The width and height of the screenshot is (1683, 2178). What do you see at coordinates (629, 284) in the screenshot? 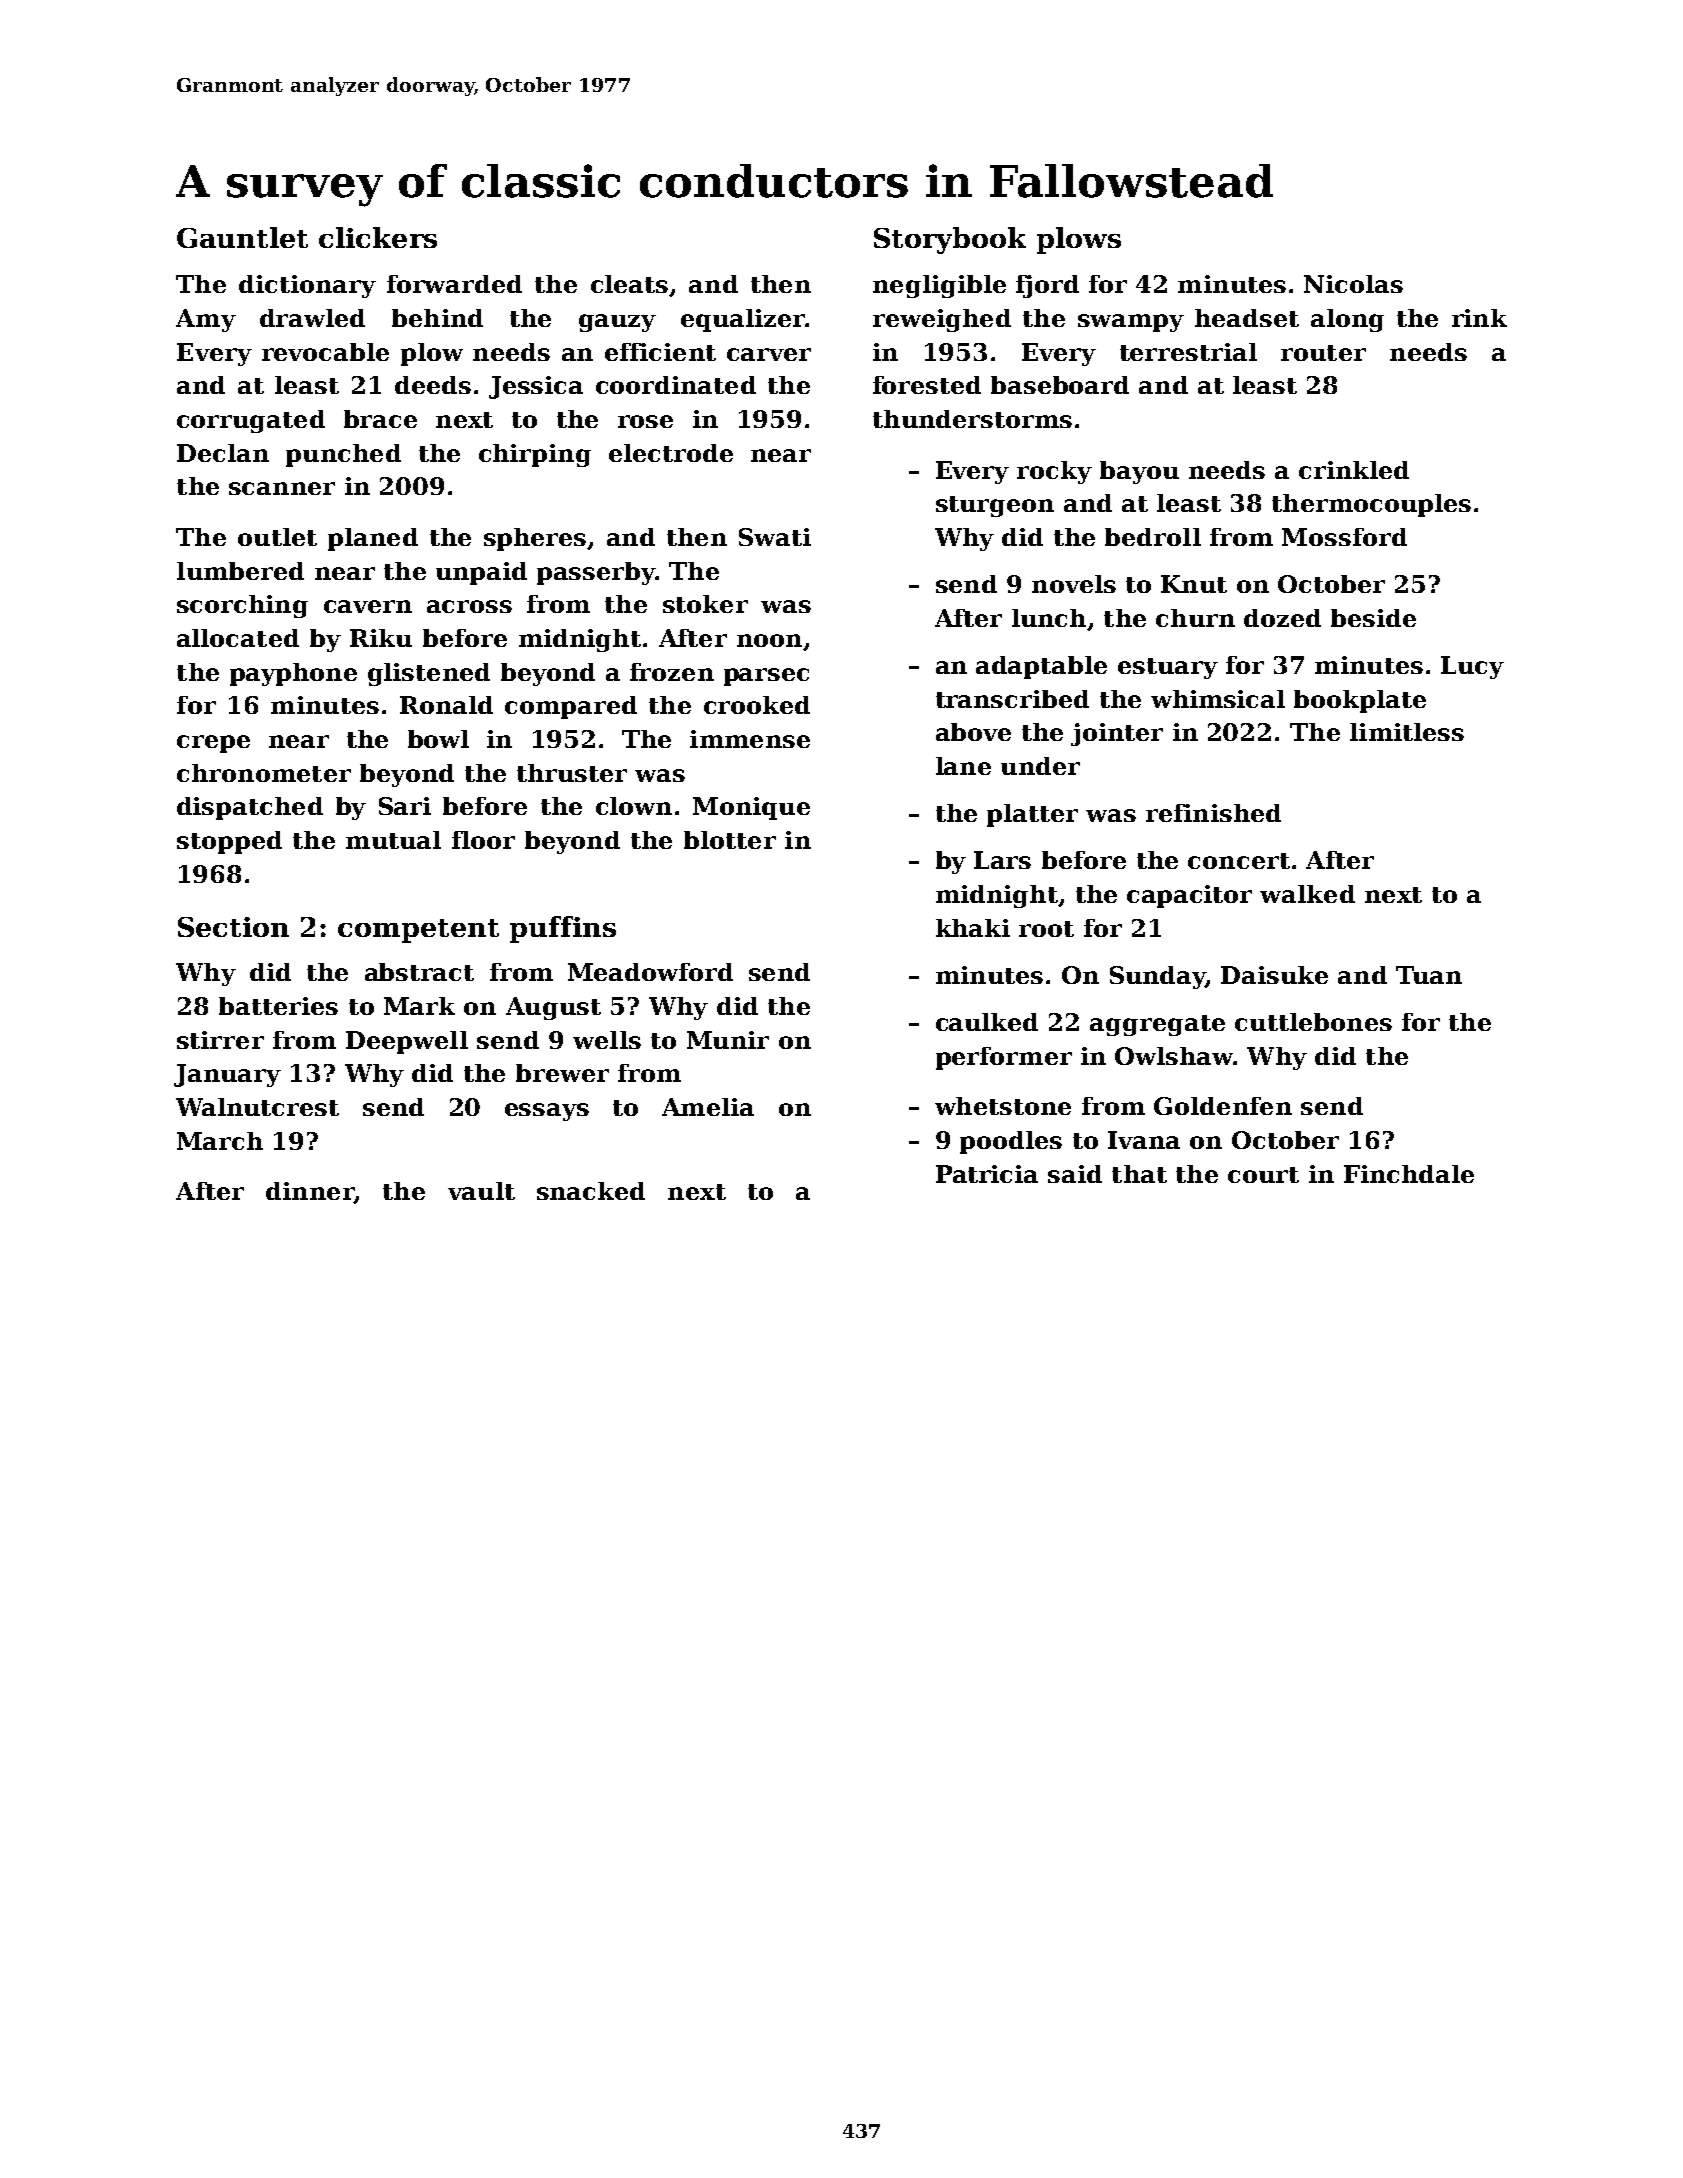
I see `cleats` at bounding box center [629, 284].
